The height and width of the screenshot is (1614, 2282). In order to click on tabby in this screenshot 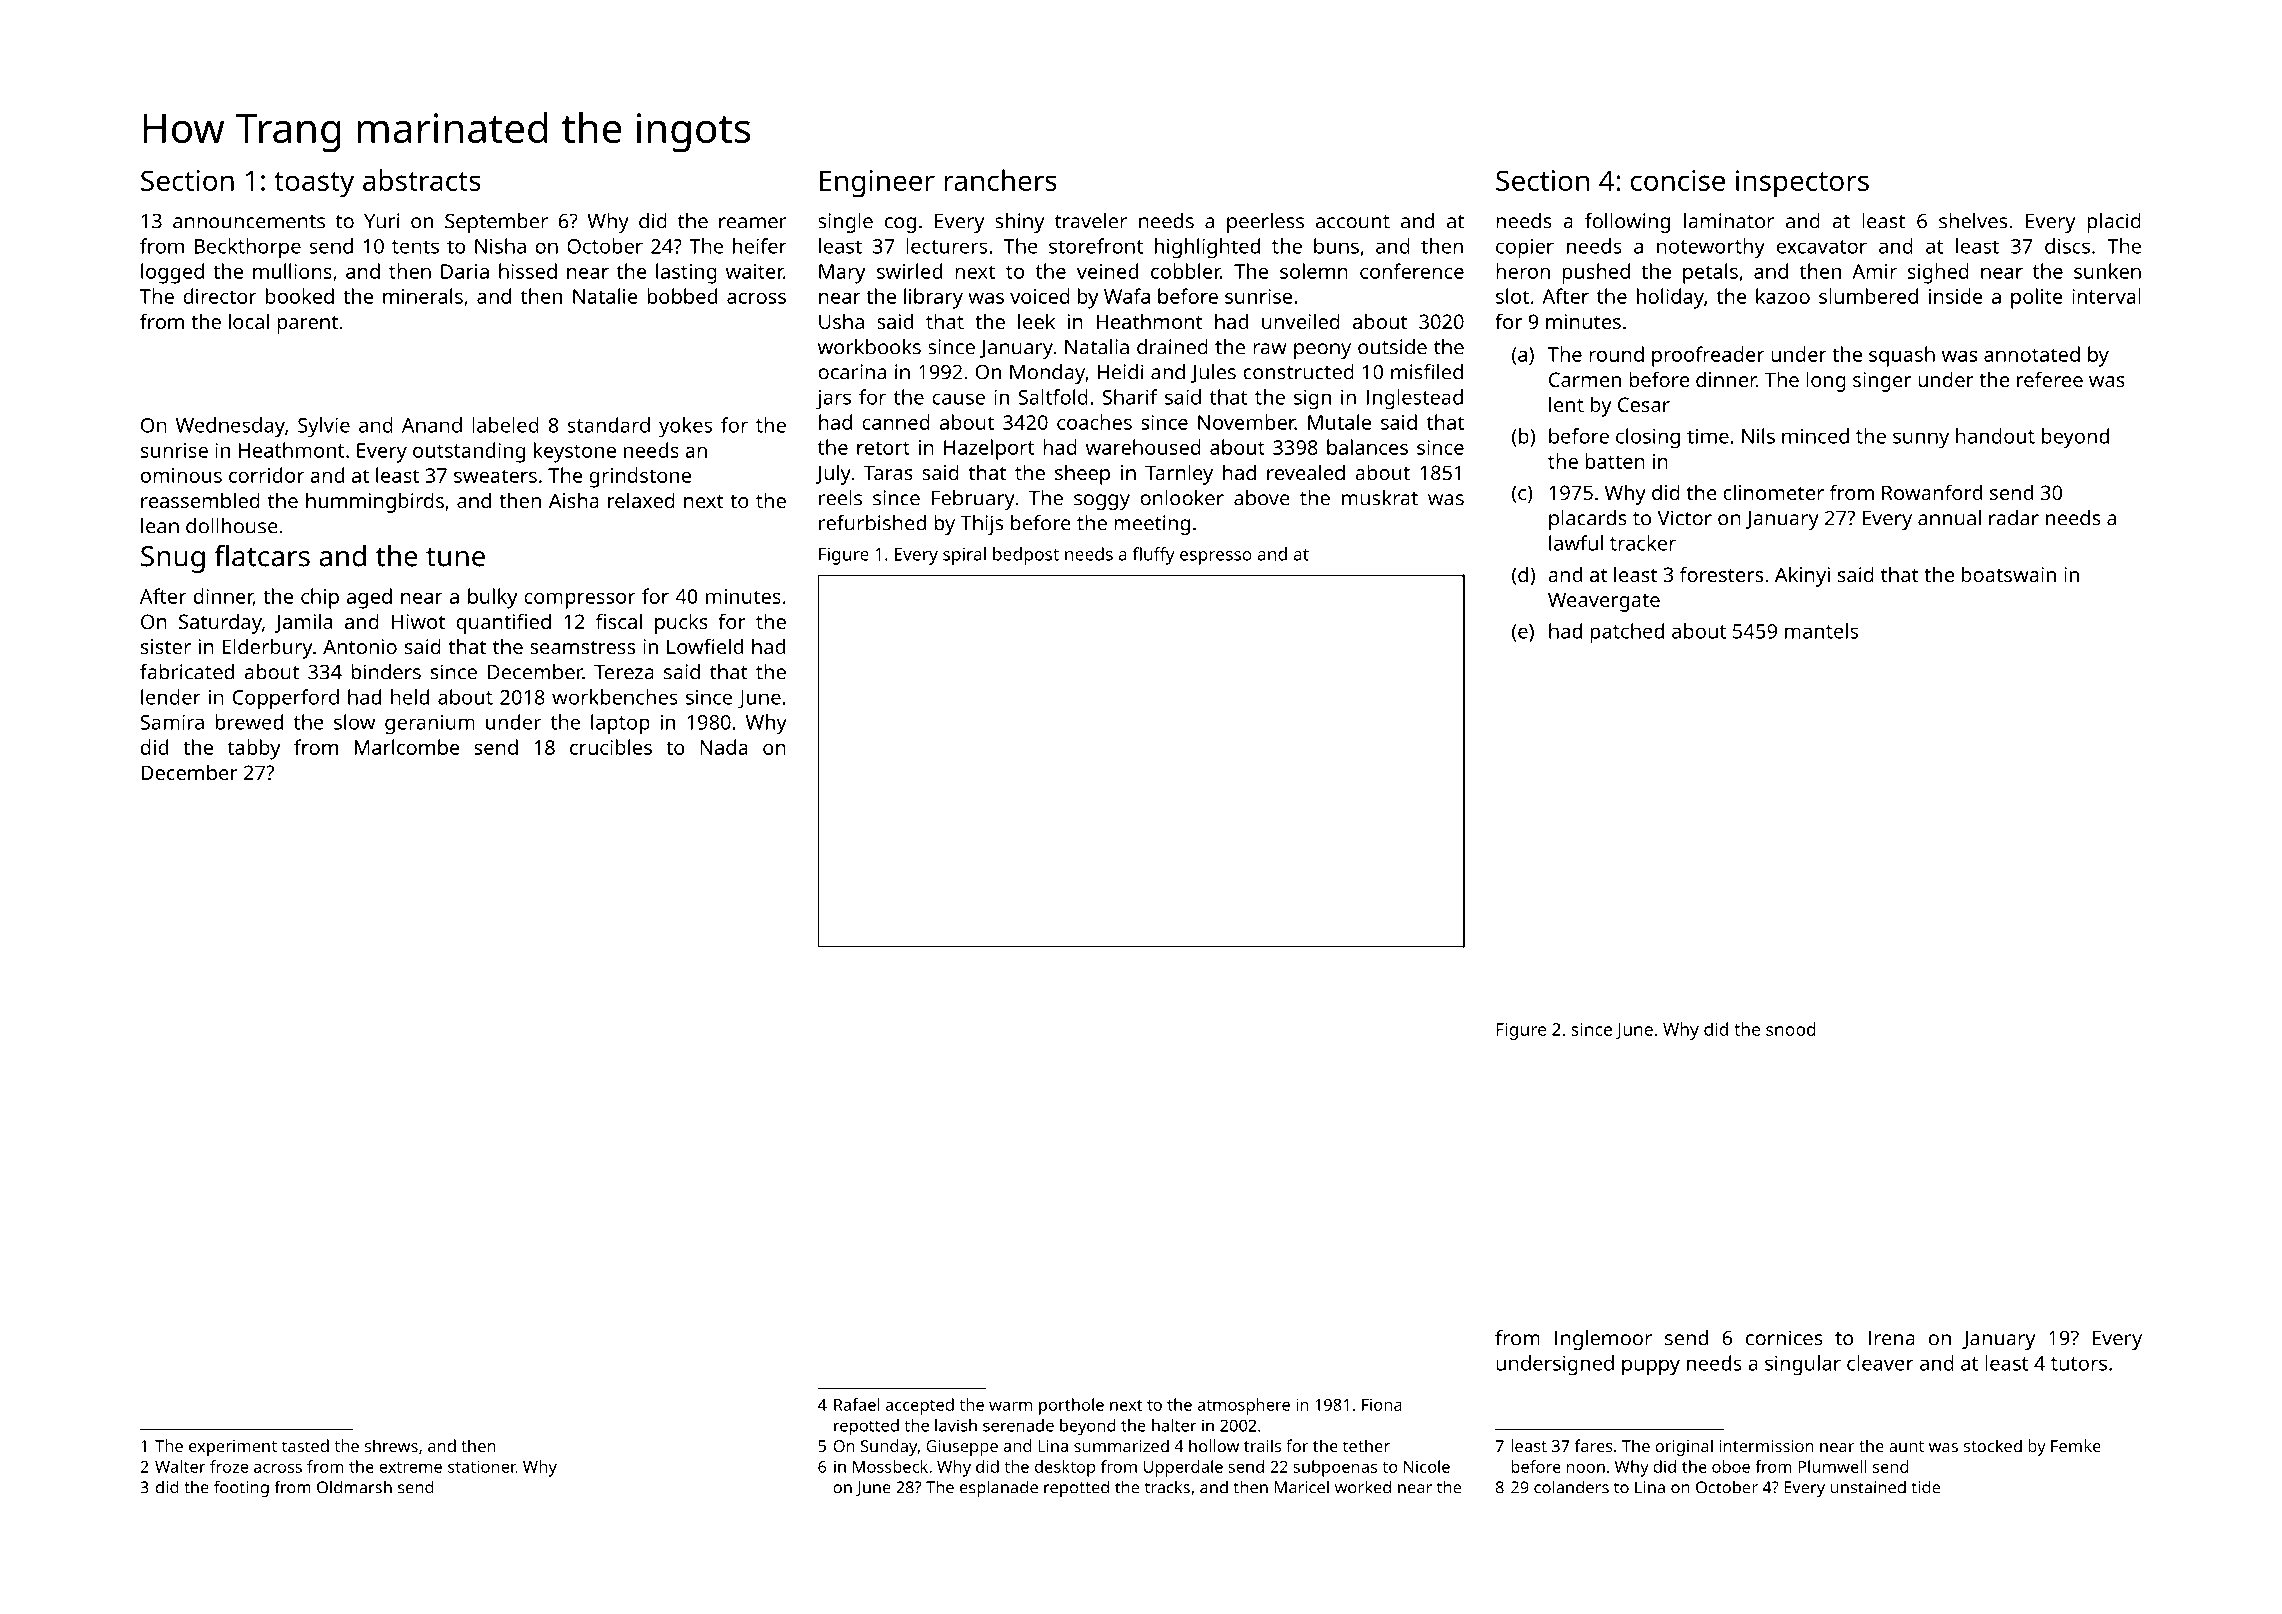, I will do `click(254, 749)`.
